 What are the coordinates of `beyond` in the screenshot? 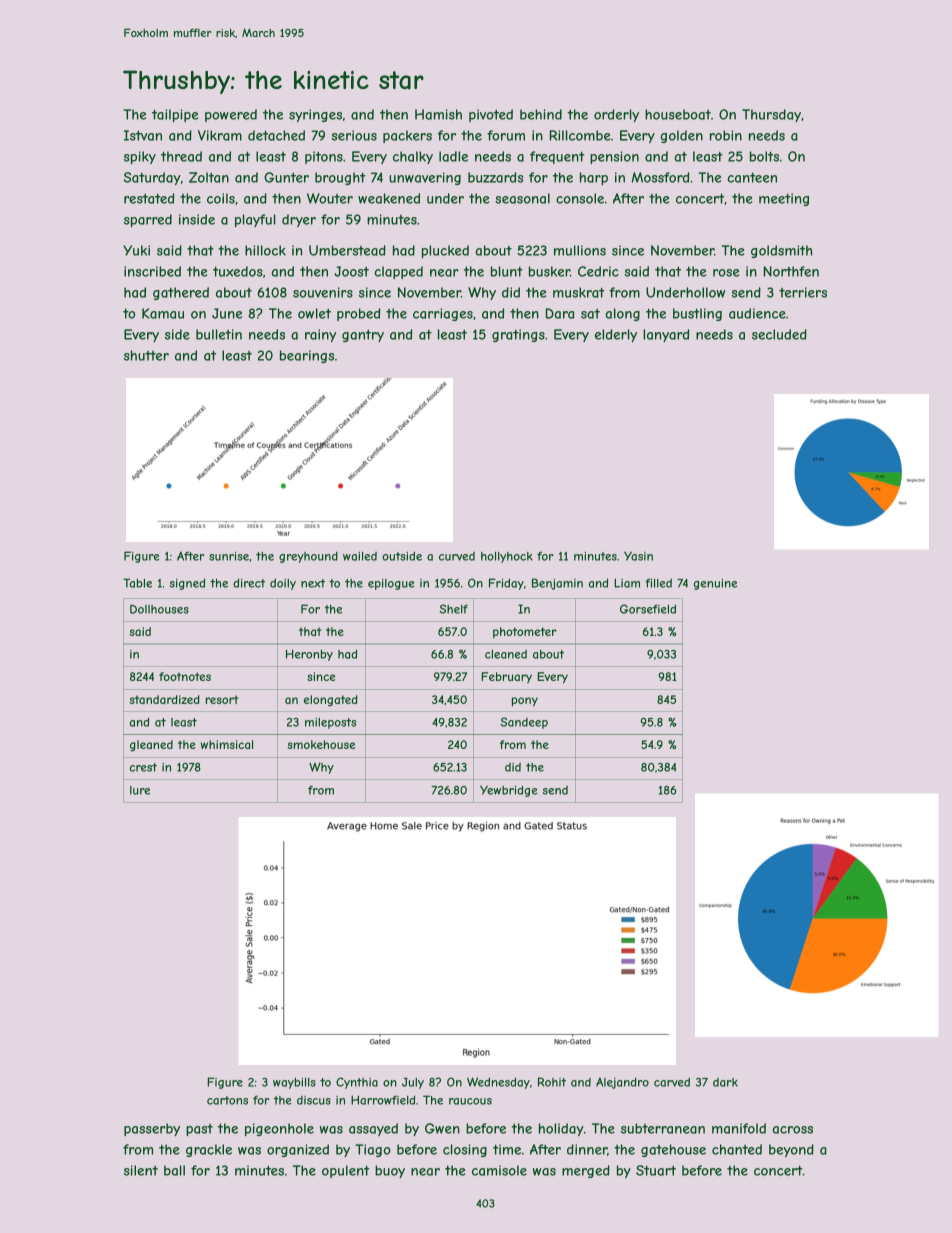 It's located at (791, 1150).
